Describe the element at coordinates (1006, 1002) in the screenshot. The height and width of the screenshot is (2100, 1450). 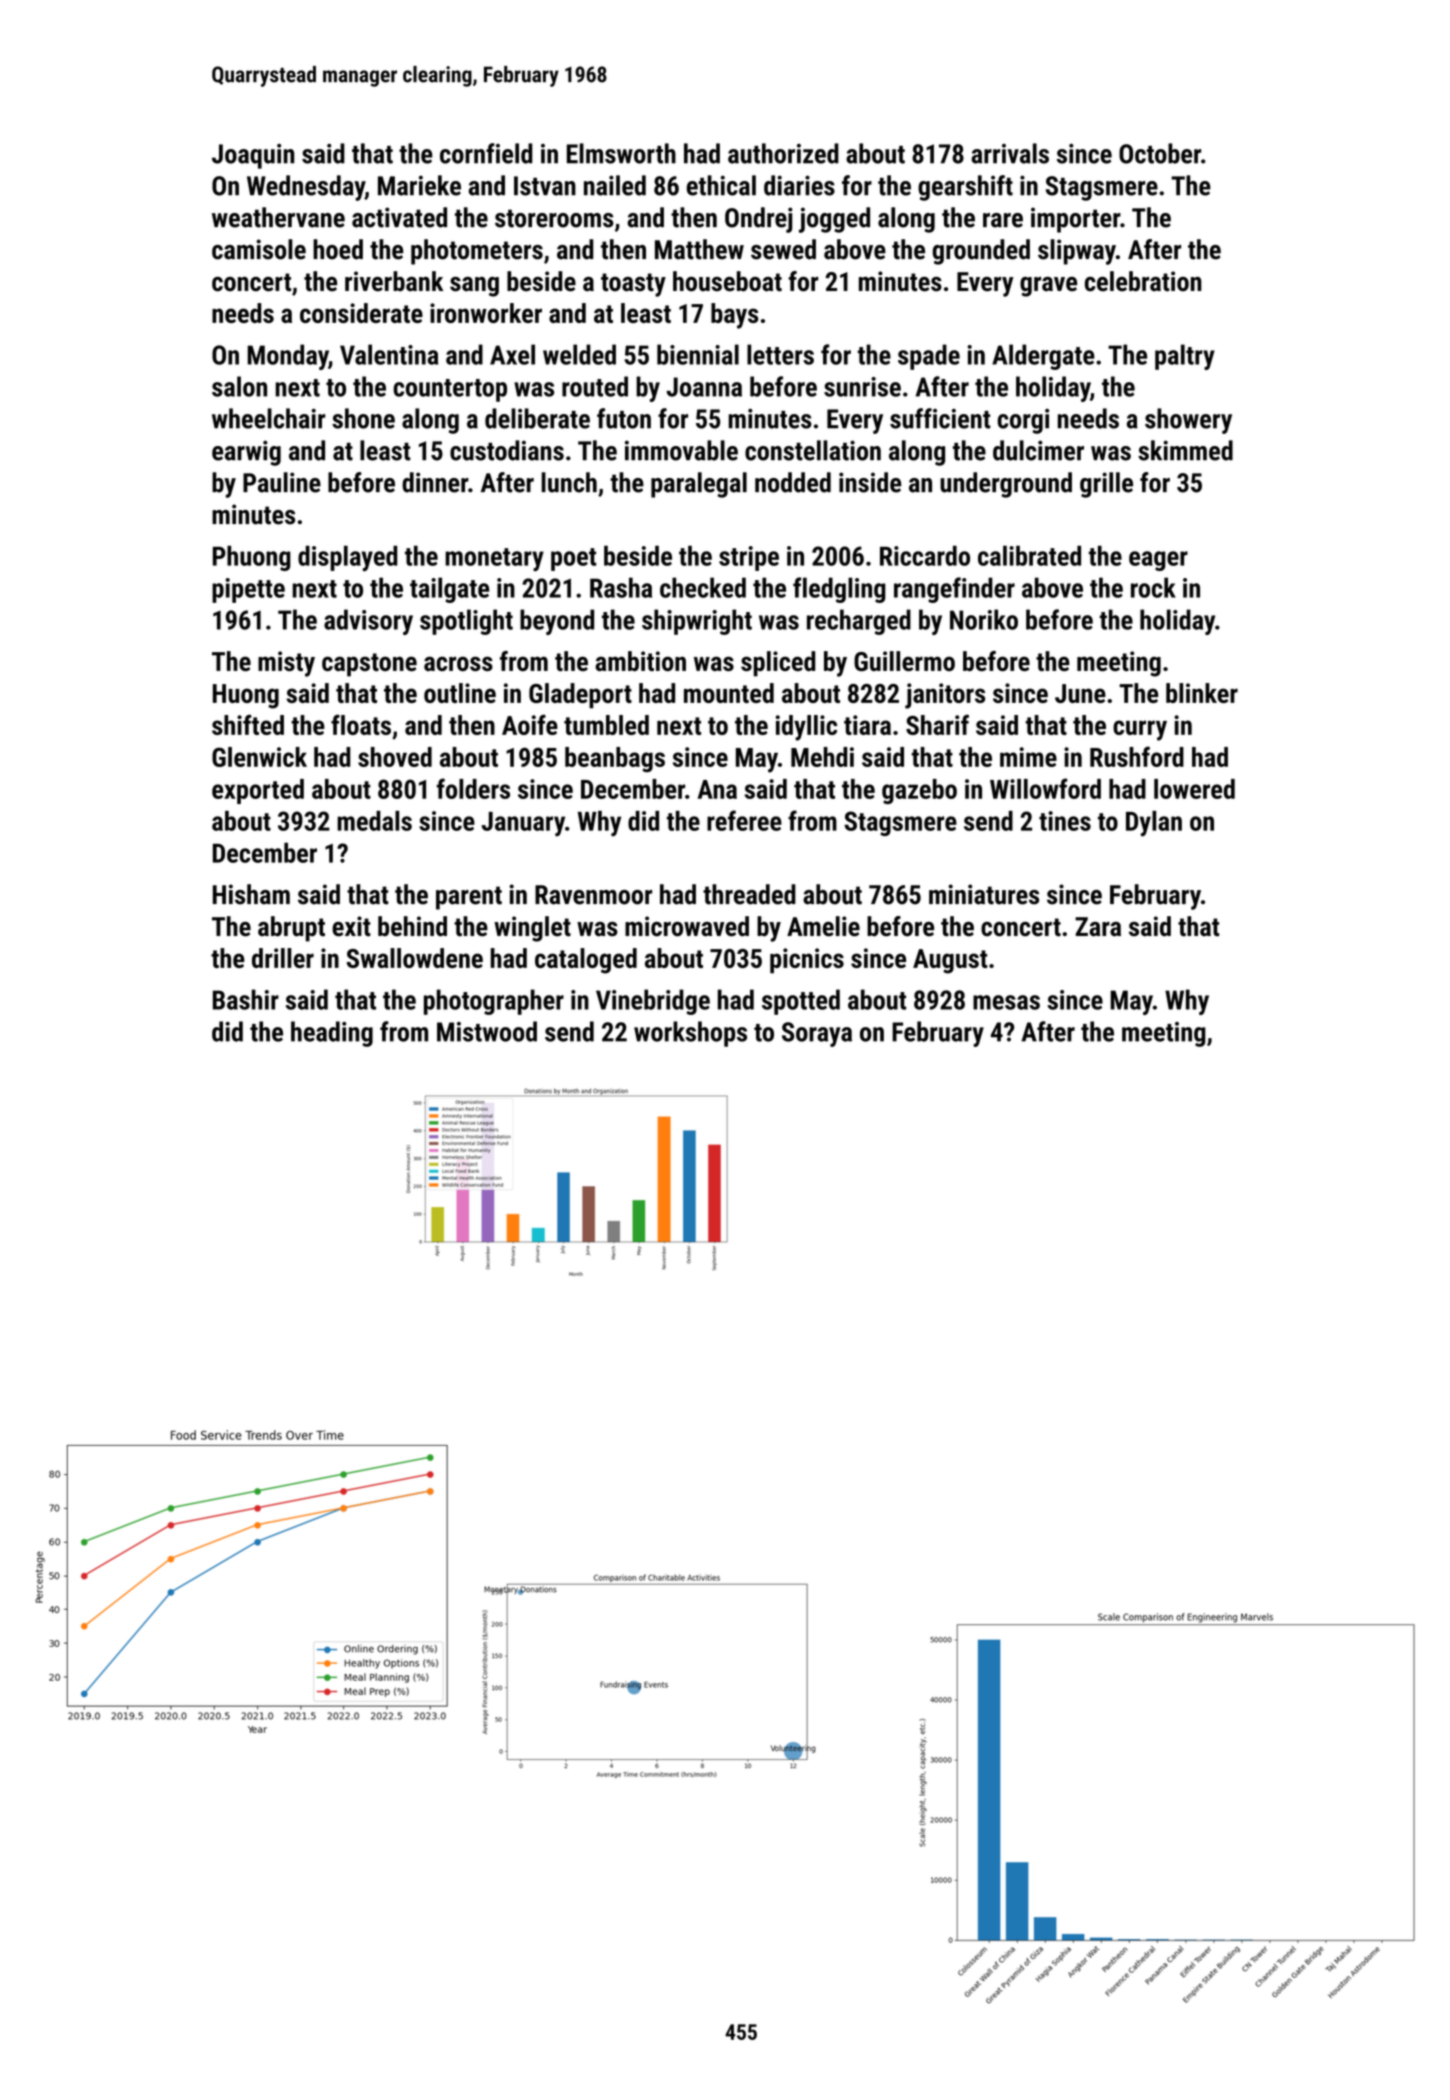
I see `mesas` at that location.
